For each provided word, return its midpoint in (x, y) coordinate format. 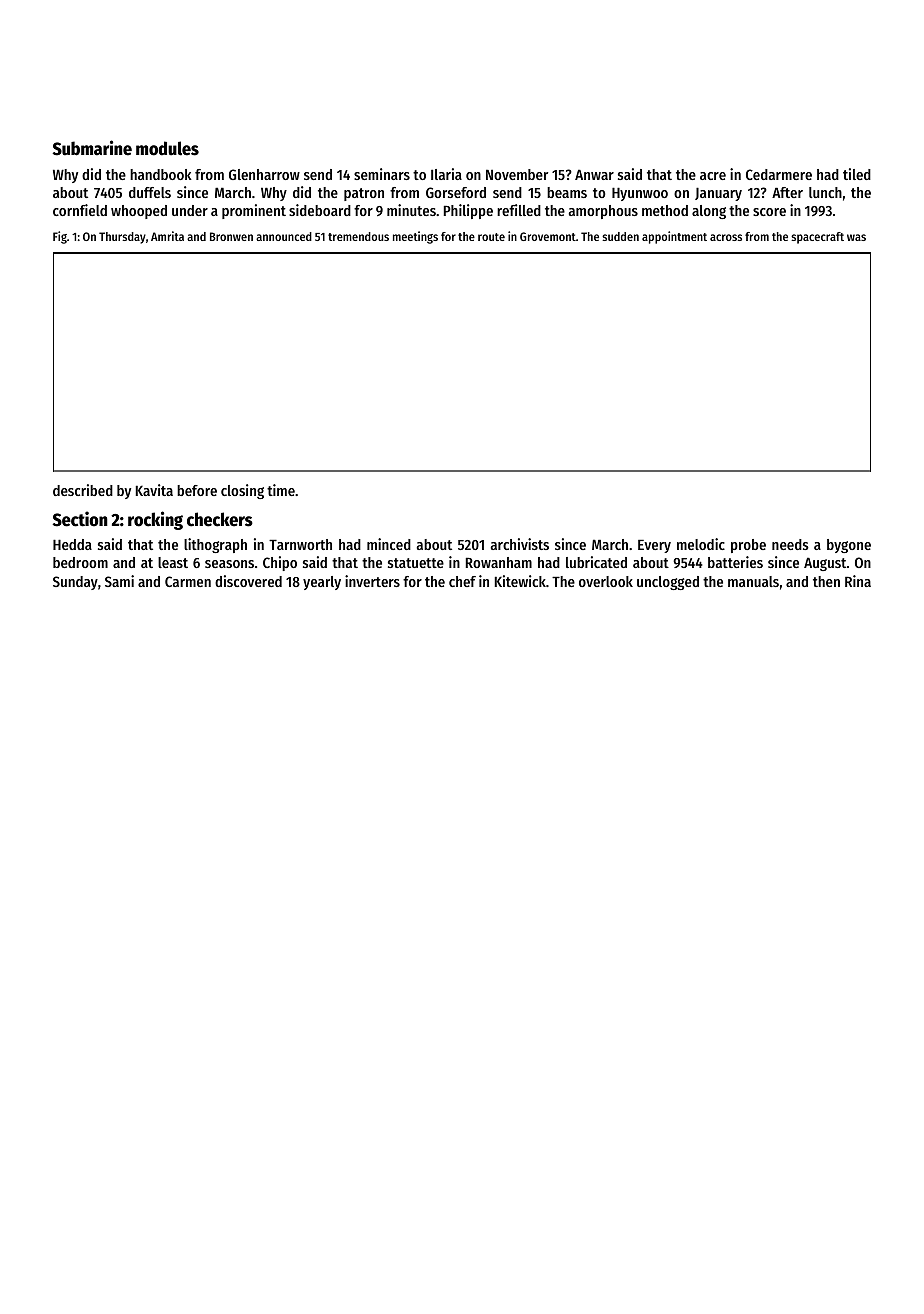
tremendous (358, 236)
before (197, 490)
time (281, 490)
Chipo (280, 563)
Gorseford (456, 192)
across (726, 237)
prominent (254, 211)
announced (284, 236)
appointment (674, 237)
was (856, 237)
